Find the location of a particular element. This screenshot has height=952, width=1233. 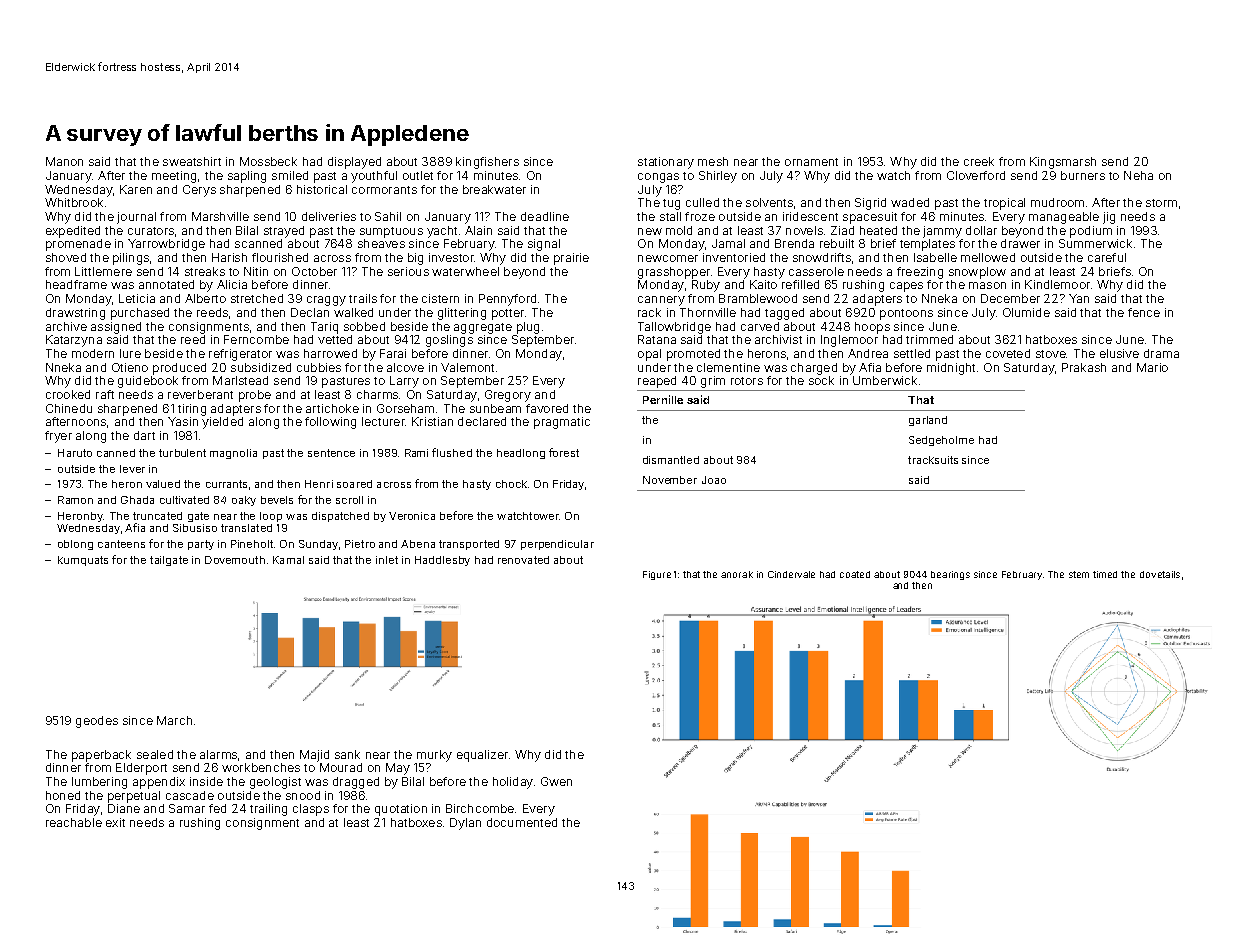

translated is located at coordinates (246, 528).
